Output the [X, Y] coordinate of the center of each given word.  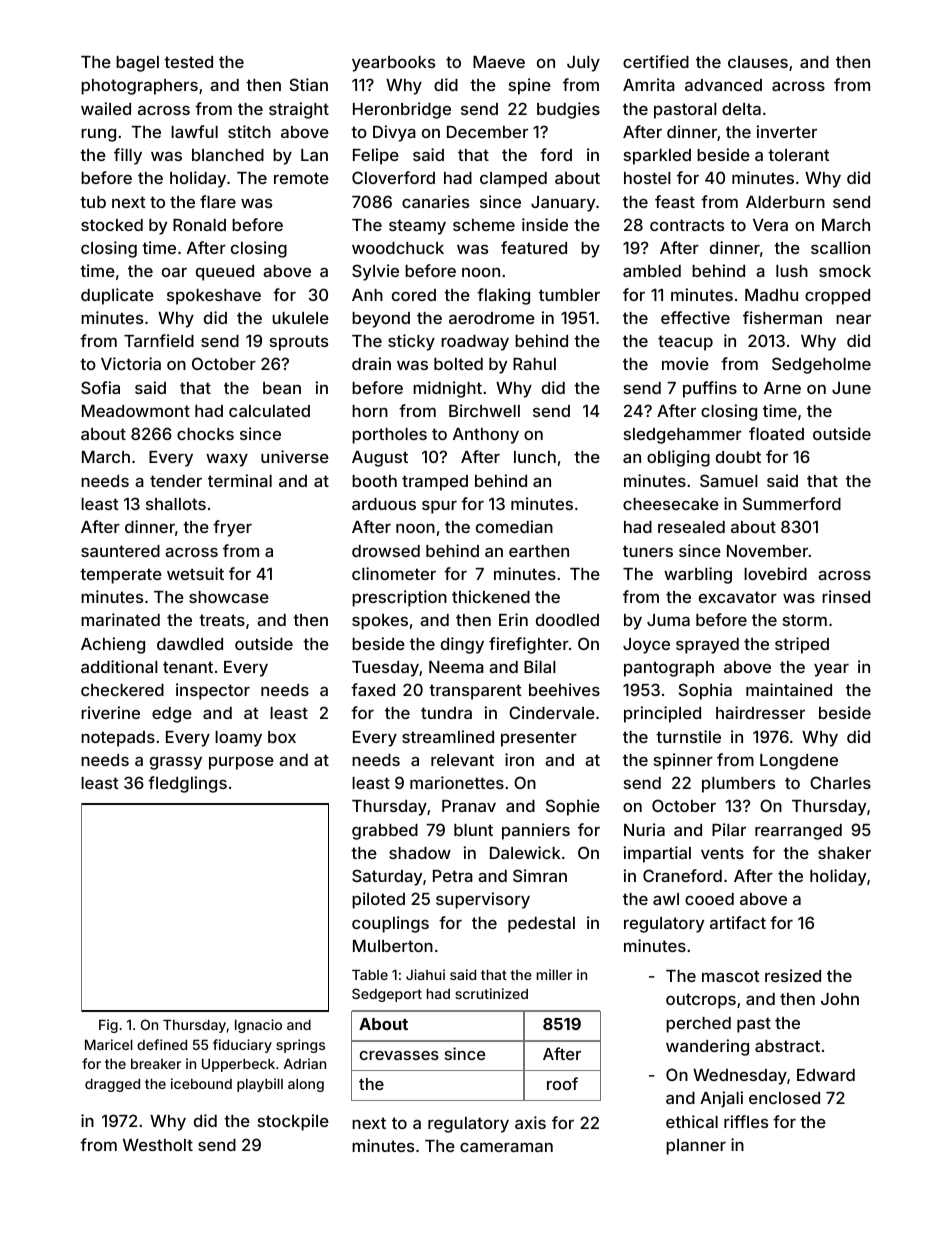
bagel [137, 64]
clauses [758, 62]
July [583, 64]
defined [162, 1044]
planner [696, 1147]
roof [562, 1083]
